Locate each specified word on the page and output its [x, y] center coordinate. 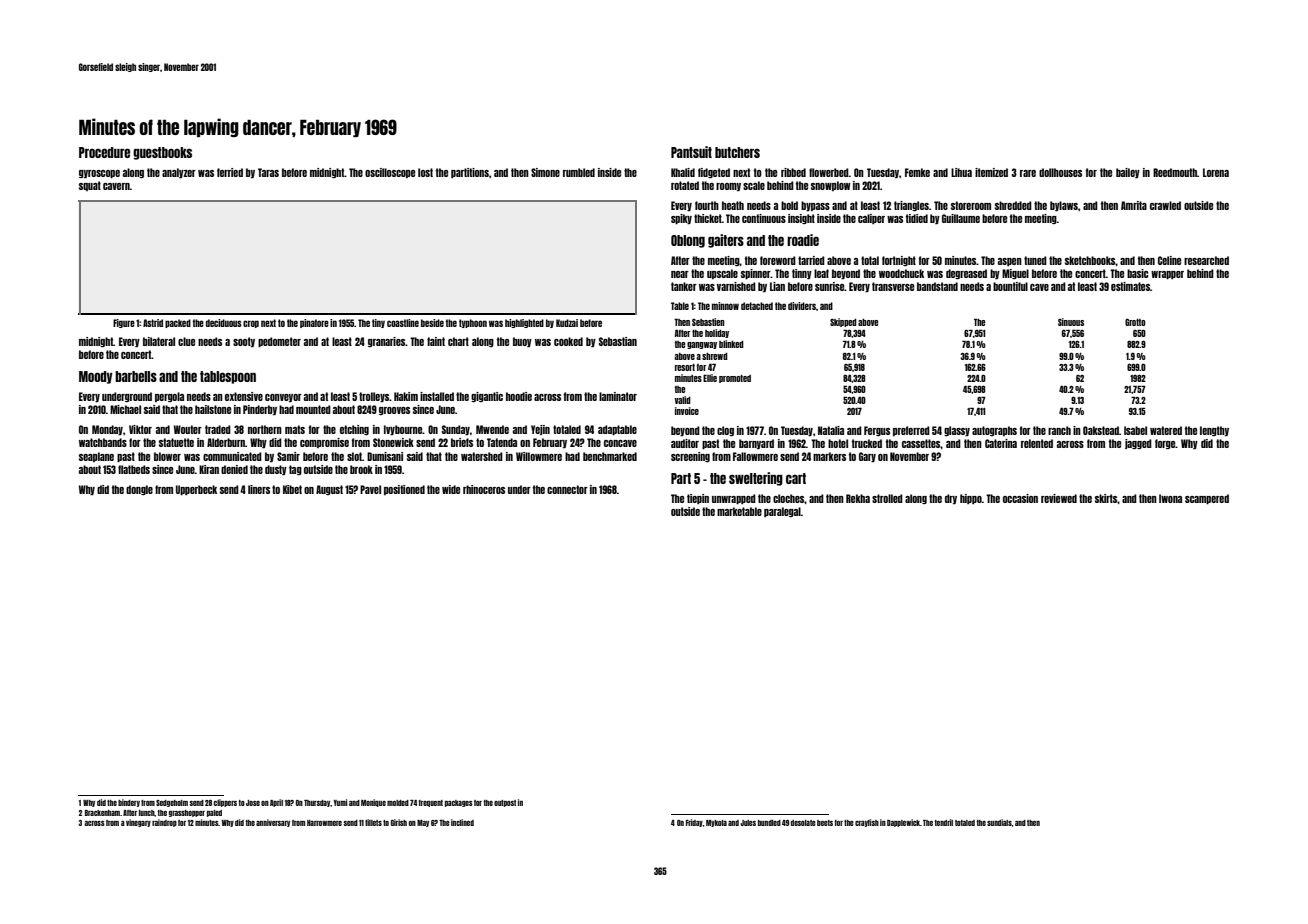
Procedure [104, 152]
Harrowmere [324, 823]
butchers [737, 152]
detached [757, 306]
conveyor [283, 398]
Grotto [1135, 322]
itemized [991, 172]
